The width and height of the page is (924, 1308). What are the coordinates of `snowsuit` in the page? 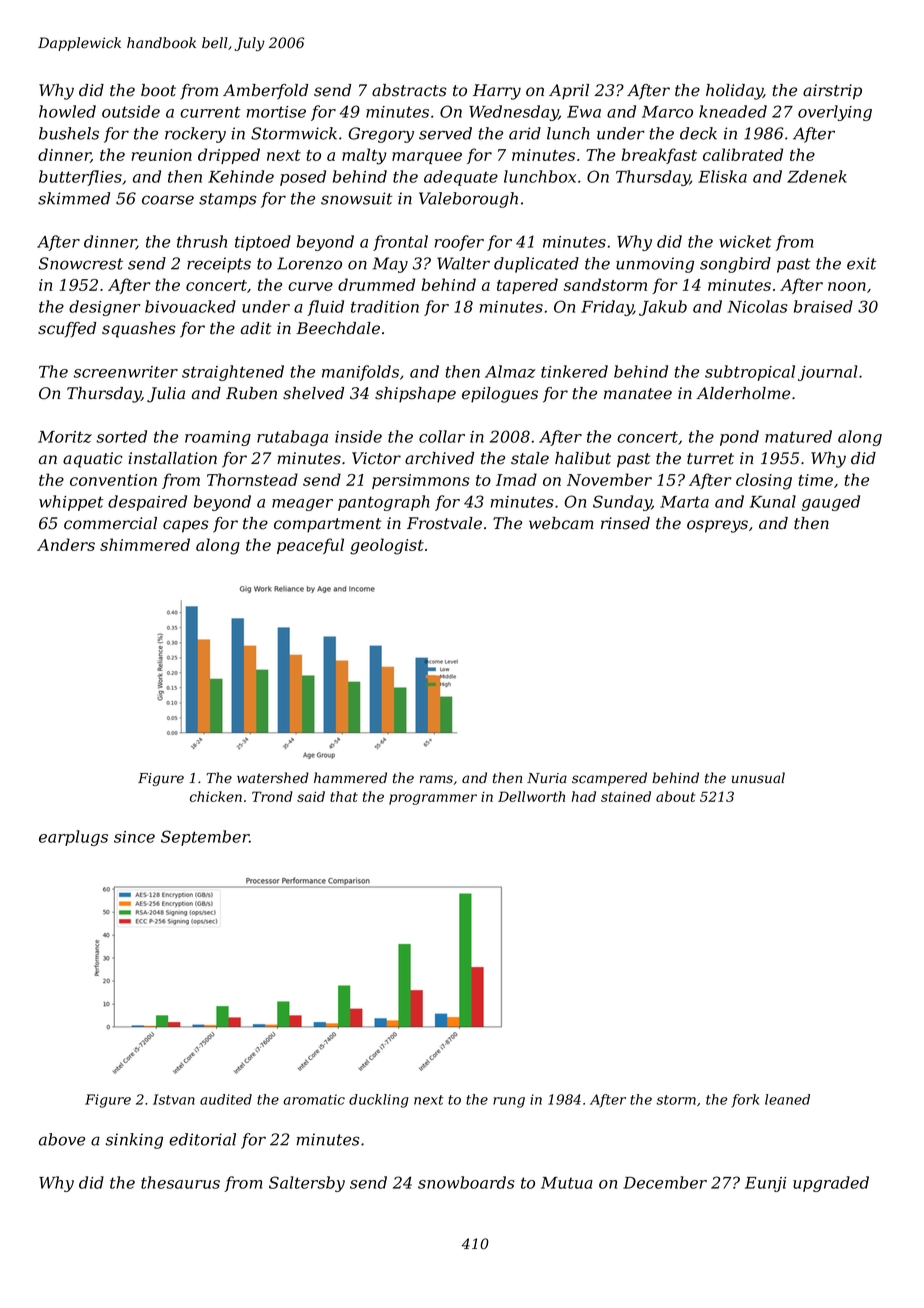 It's located at (356, 198).
